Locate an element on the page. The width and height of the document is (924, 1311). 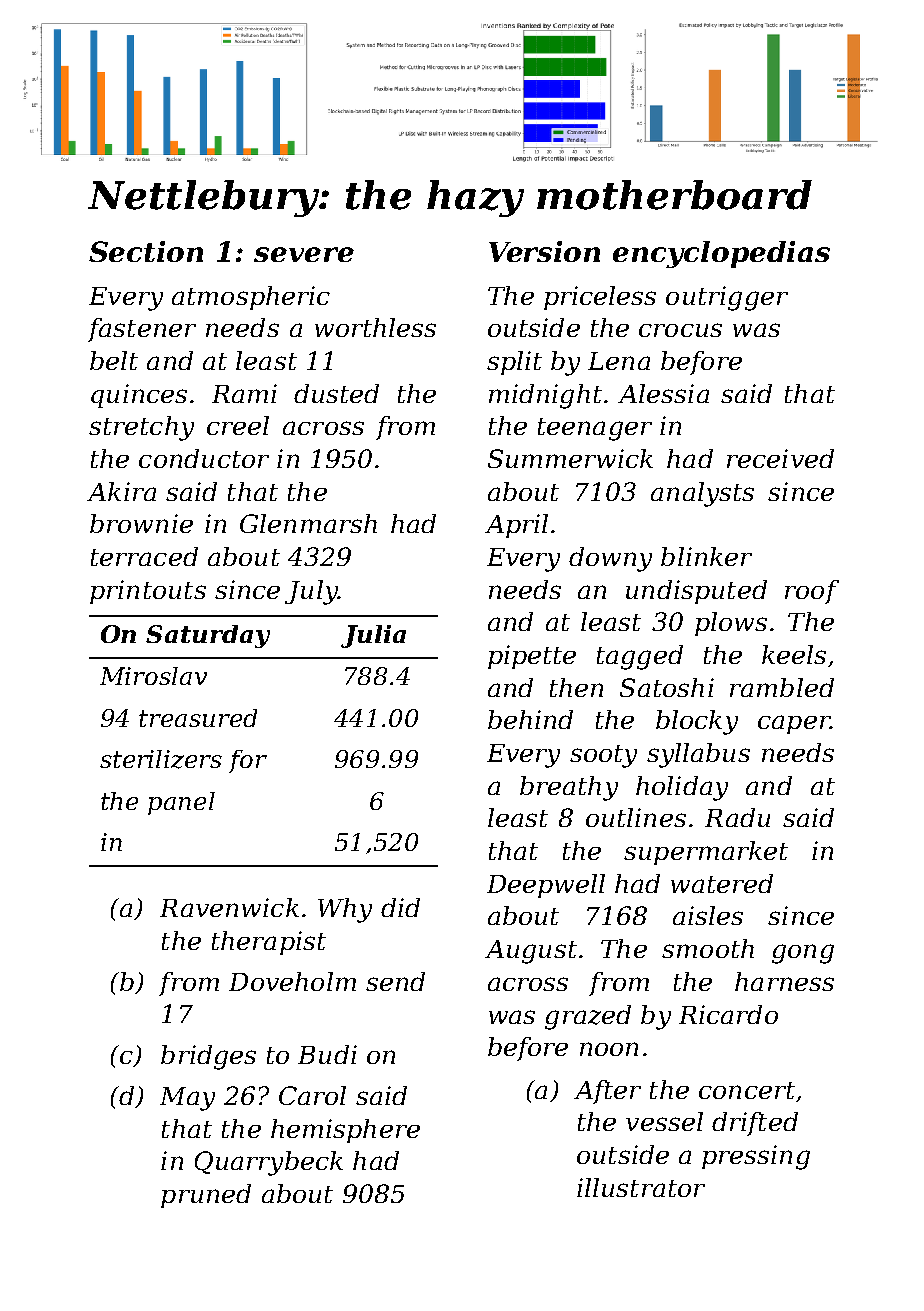
pruned is located at coordinates (206, 1196).
